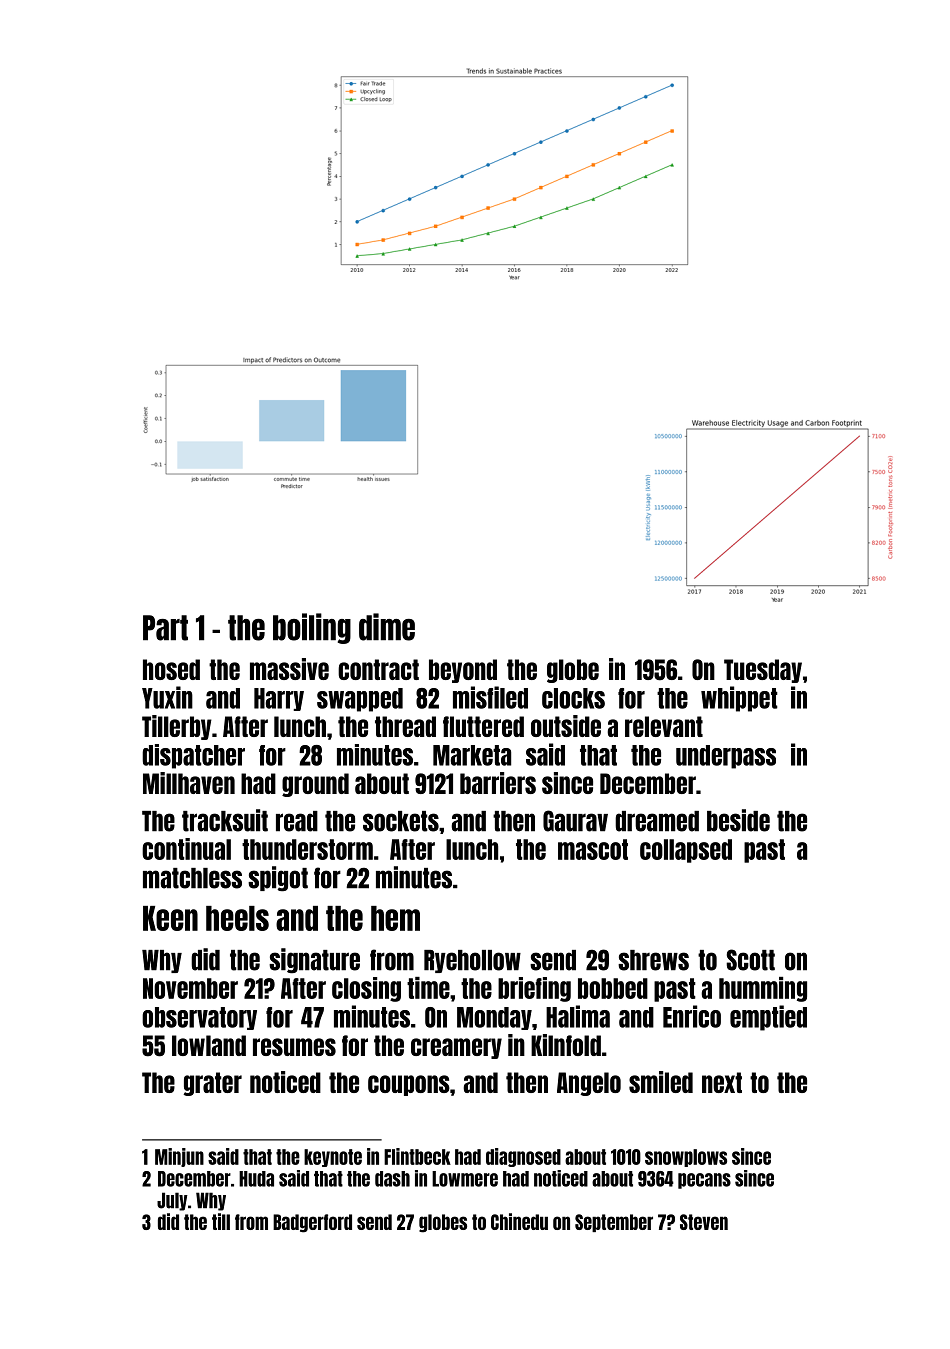 The width and height of the screenshot is (950, 1349). What do you see at coordinates (387, 627) in the screenshot?
I see `dime` at bounding box center [387, 627].
